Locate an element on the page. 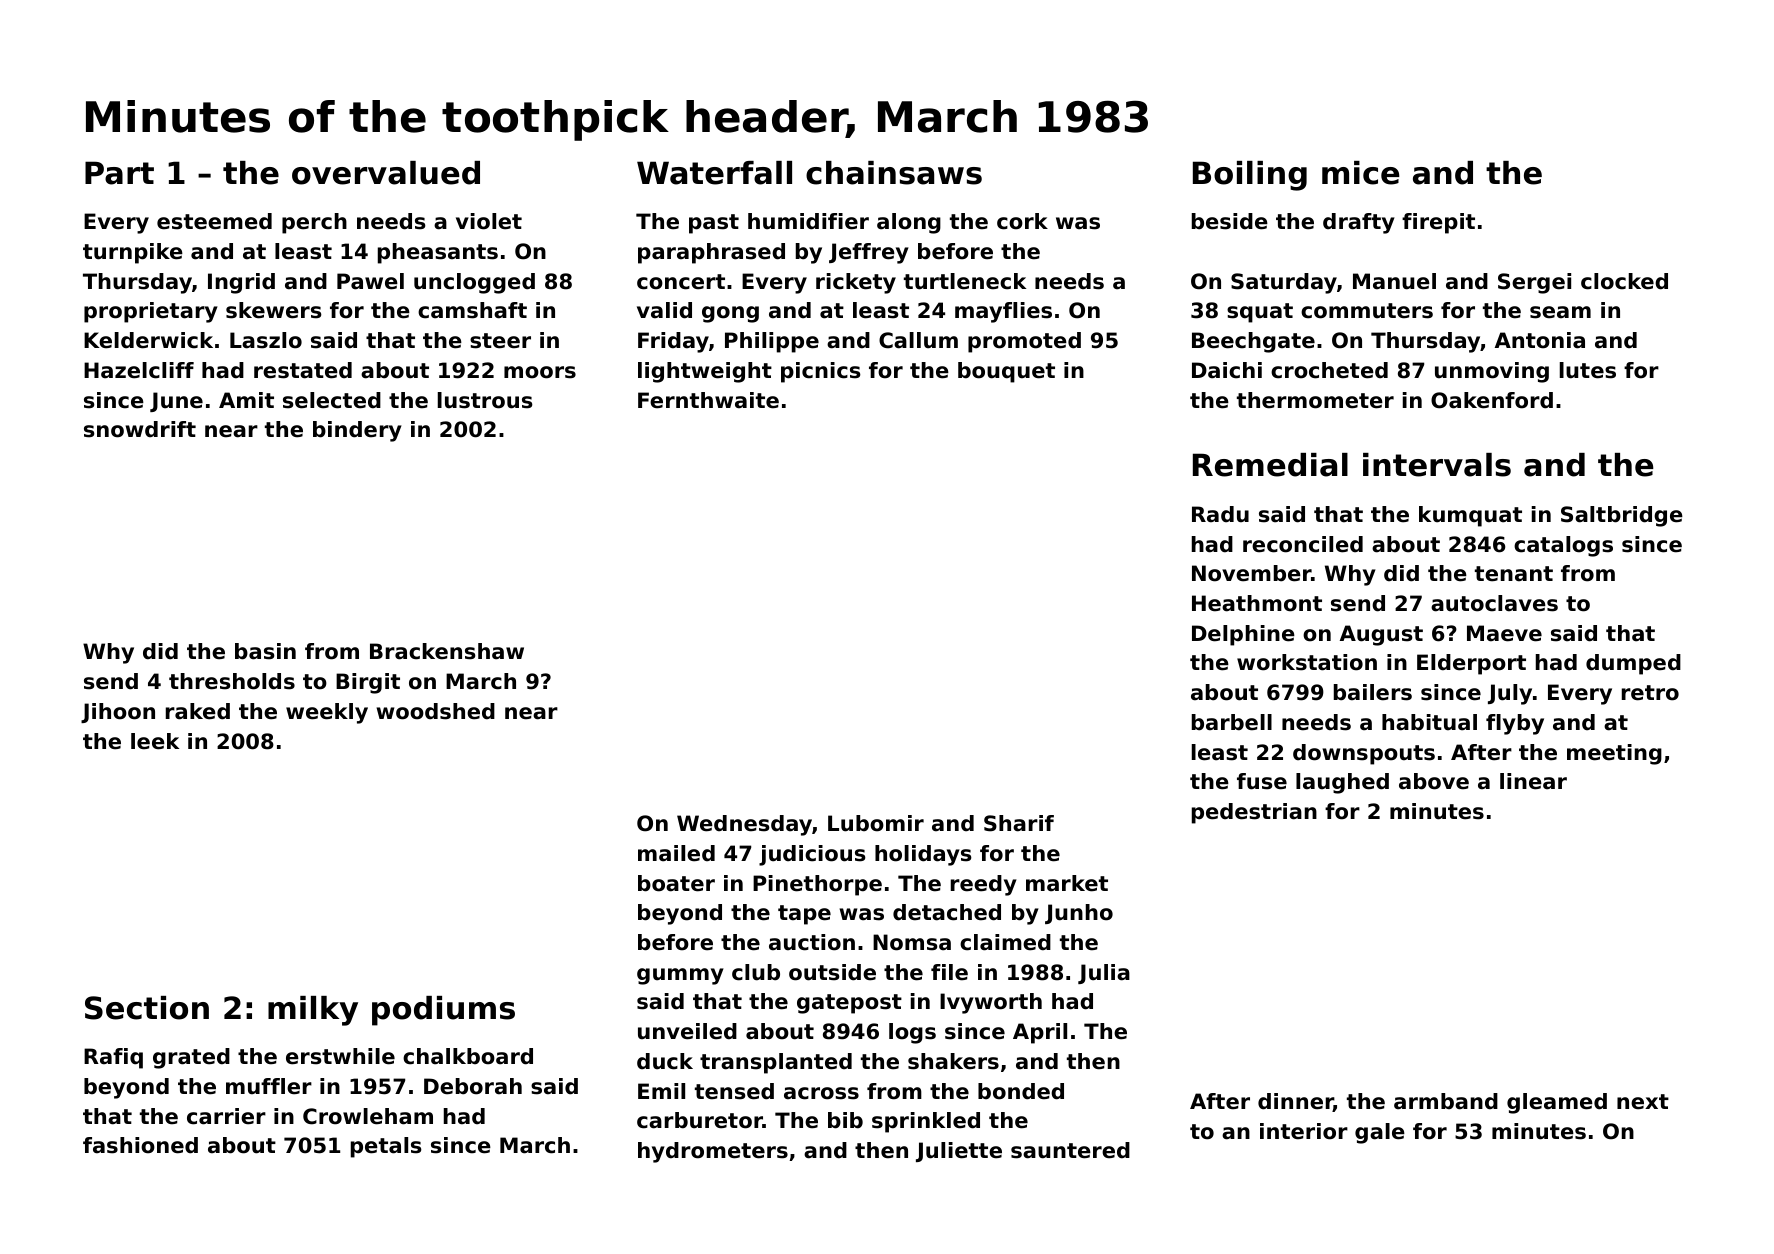 This page has width=1774, height=1254. Juliette is located at coordinates (959, 1152).
